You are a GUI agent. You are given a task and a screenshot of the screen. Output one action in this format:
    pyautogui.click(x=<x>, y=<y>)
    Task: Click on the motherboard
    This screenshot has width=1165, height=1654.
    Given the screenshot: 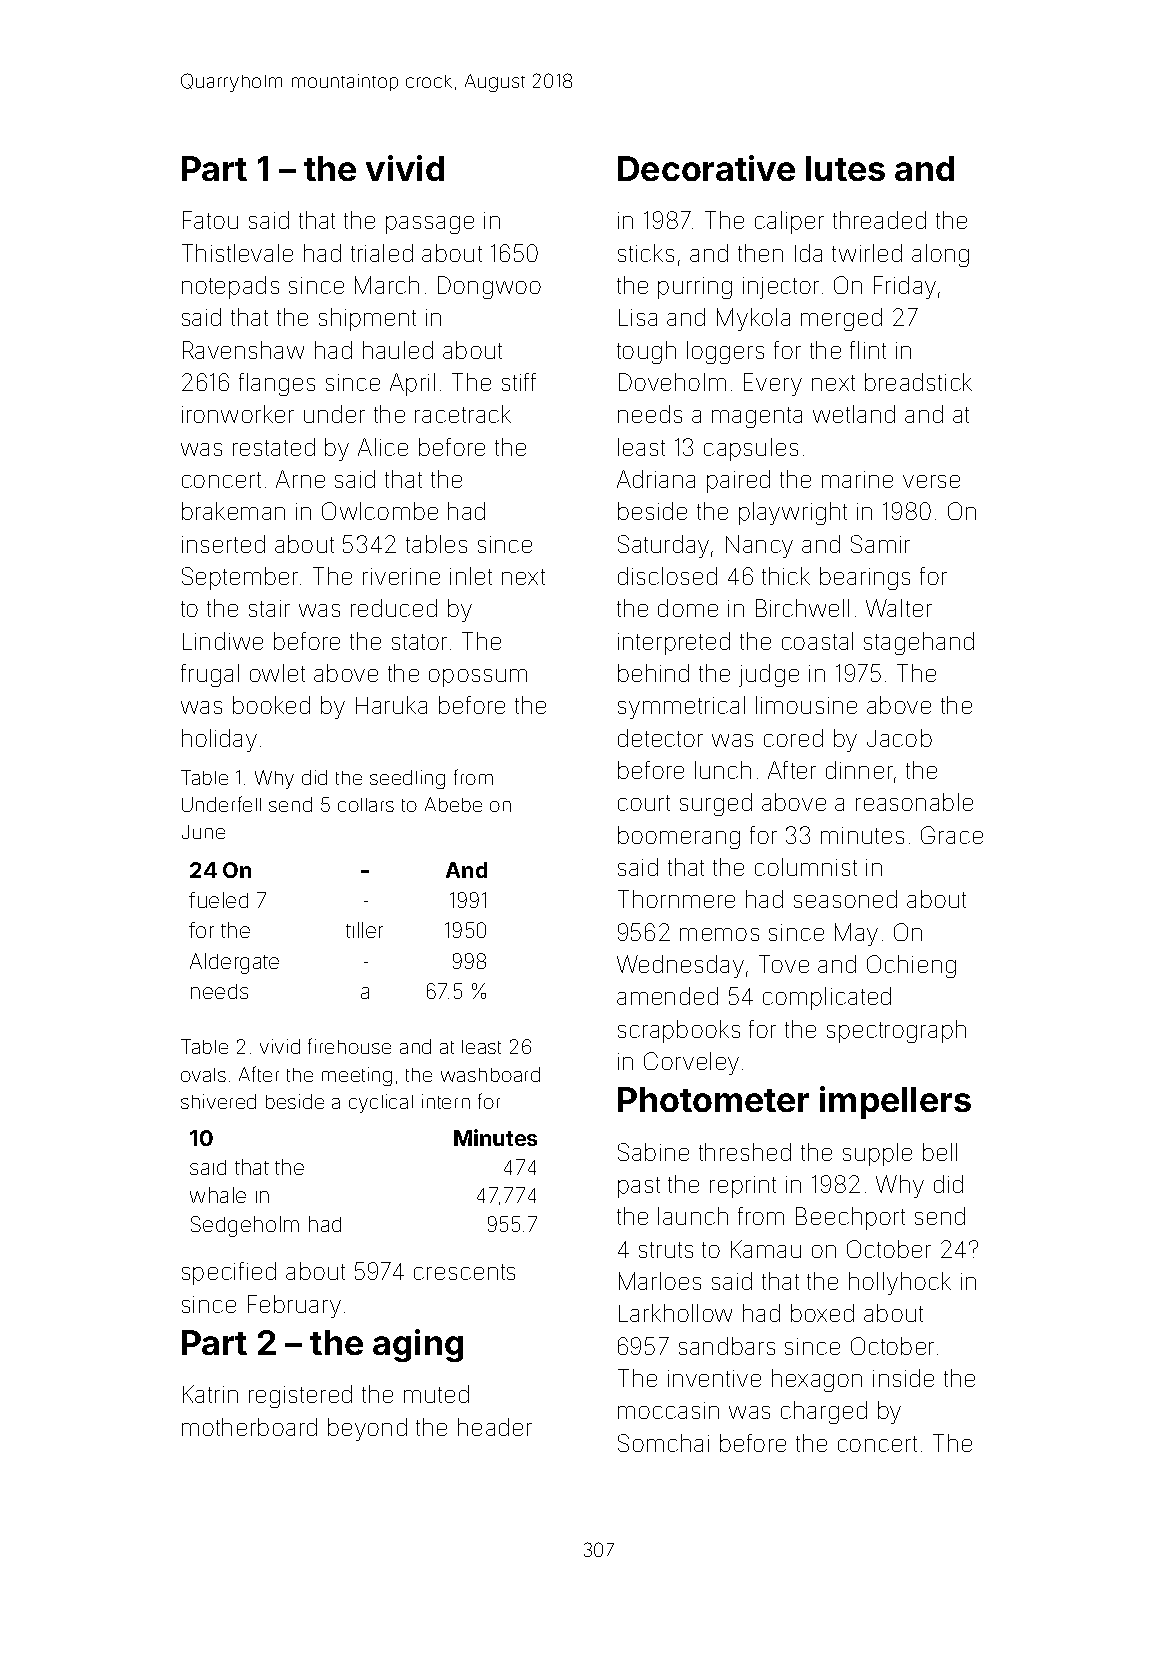 What is the action you would take?
    pyautogui.click(x=249, y=1427)
